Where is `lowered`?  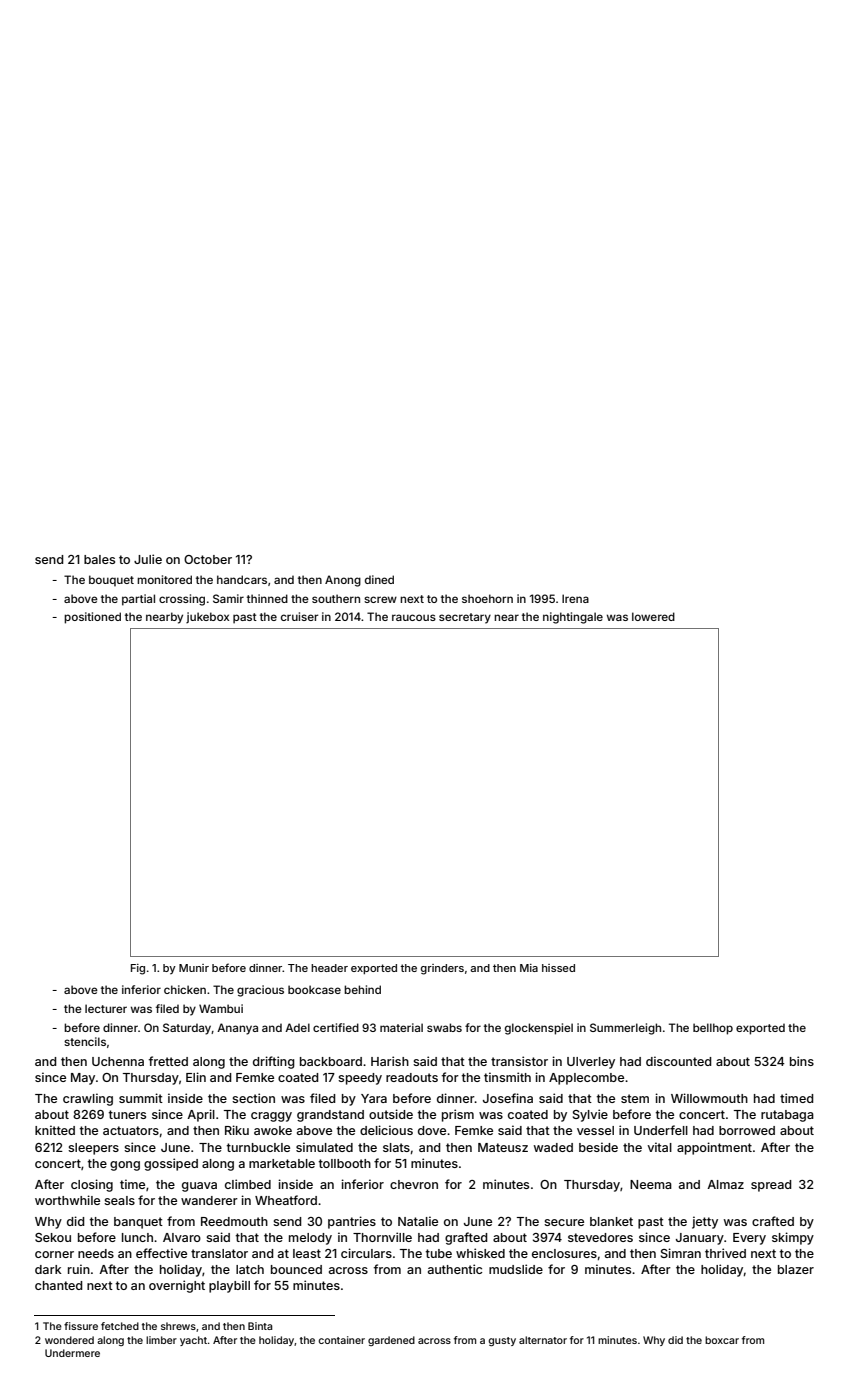 lowered is located at coordinates (653, 616).
